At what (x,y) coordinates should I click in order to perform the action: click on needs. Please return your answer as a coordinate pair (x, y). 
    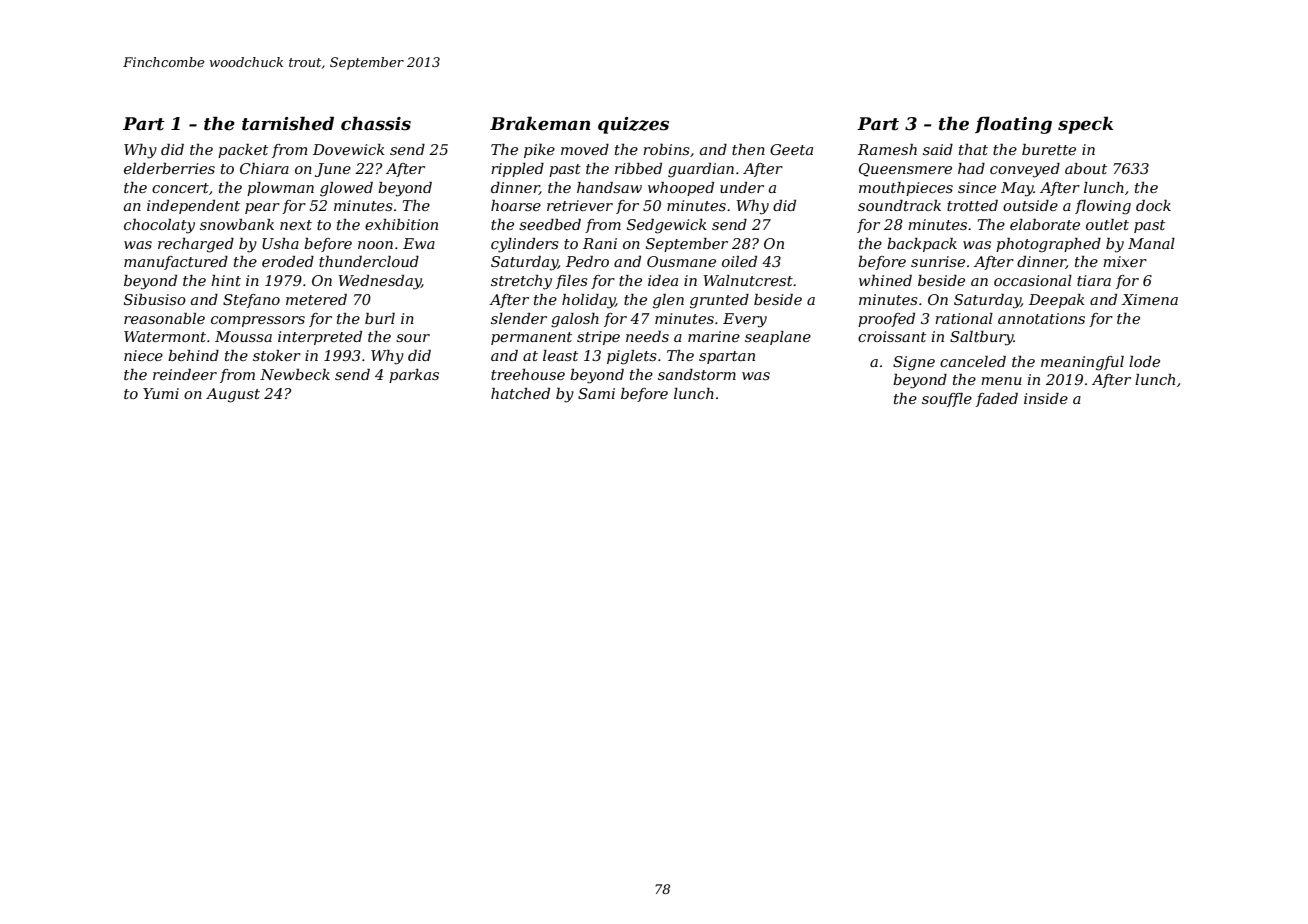
    Looking at the image, I should click on (647, 336).
